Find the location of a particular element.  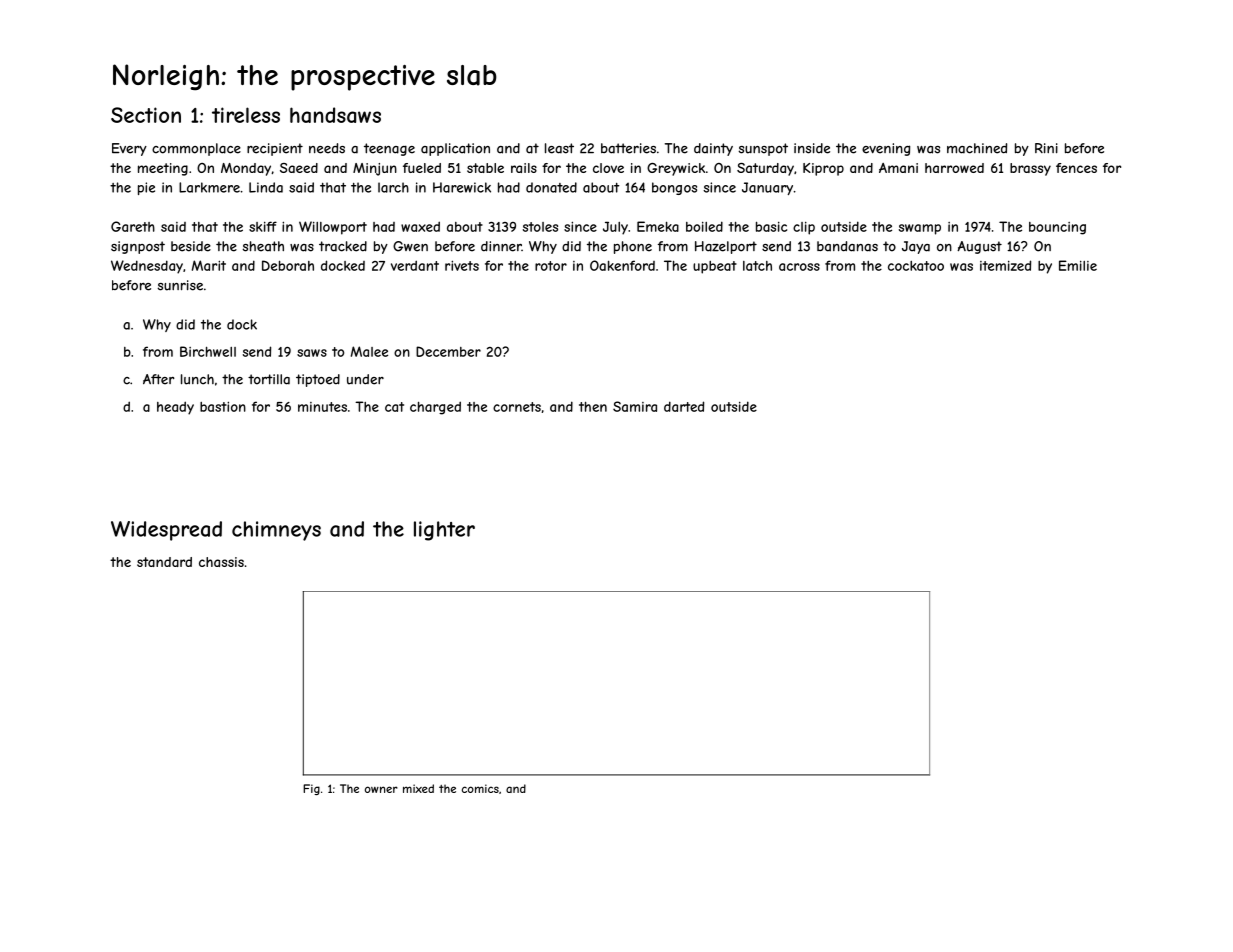

Fig is located at coordinates (311, 789).
